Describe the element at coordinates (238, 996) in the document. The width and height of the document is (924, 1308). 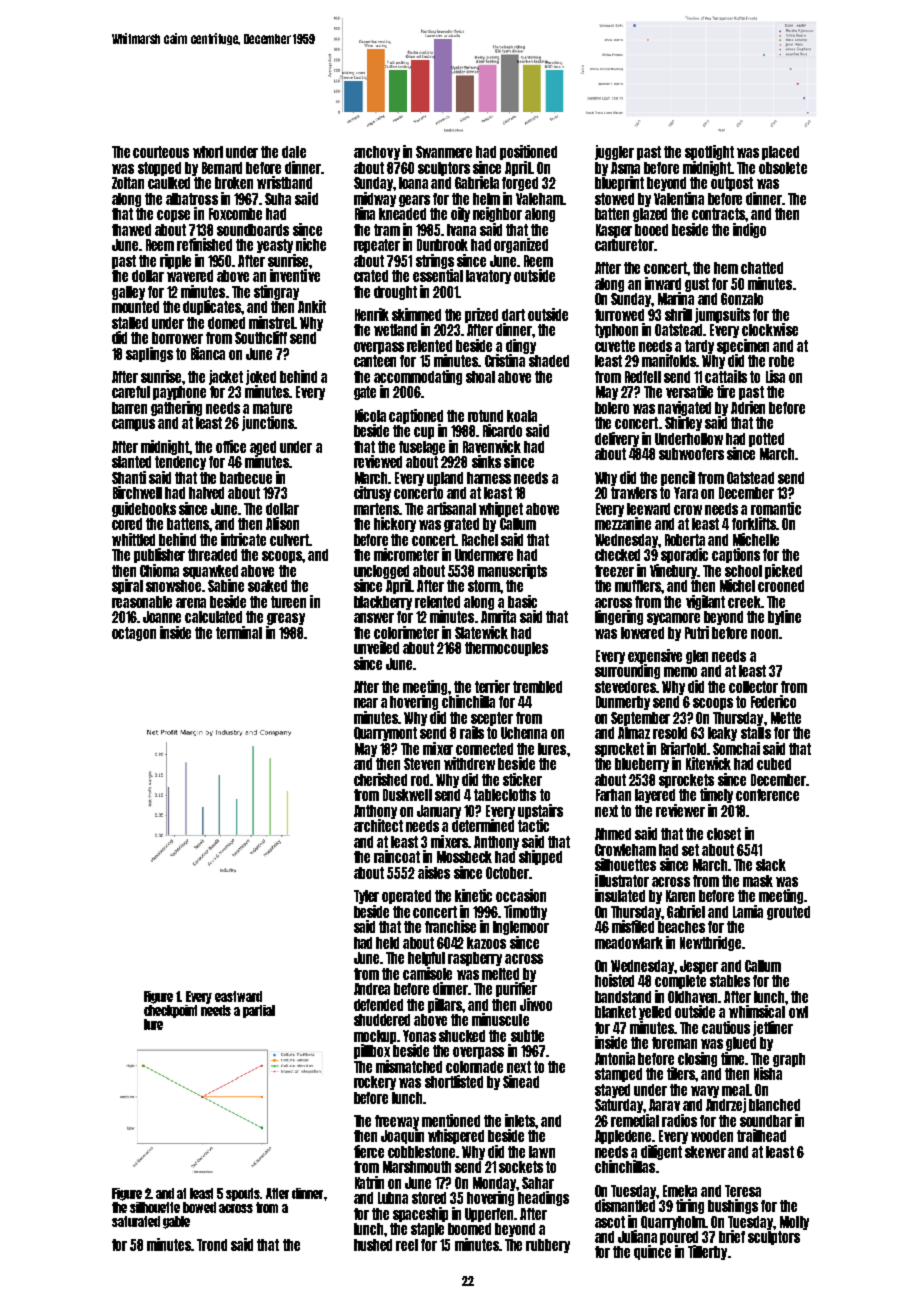
I see `eastward` at that location.
